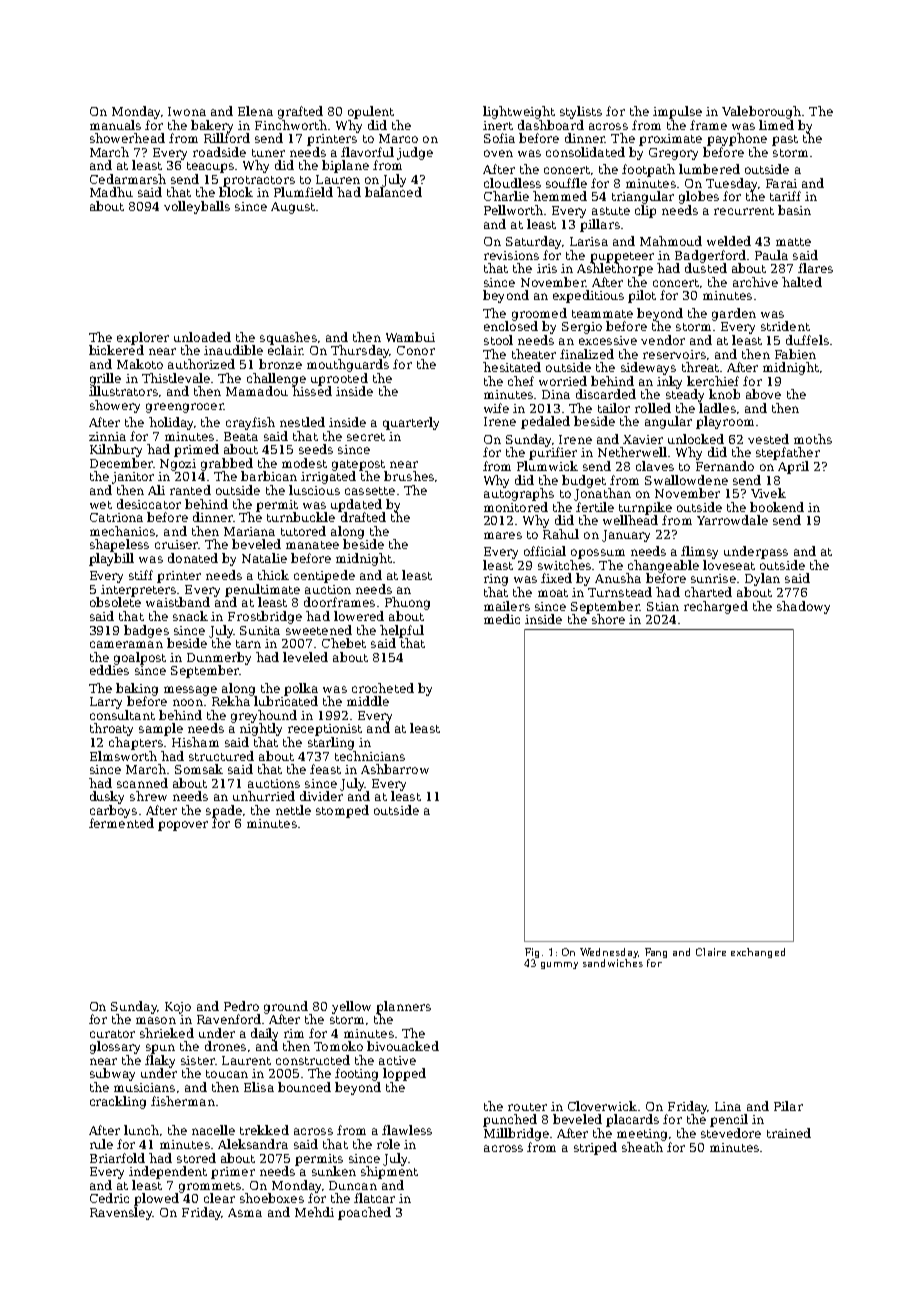 The width and height of the screenshot is (924, 1308). What do you see at coordinates (202, 337) in the screenshot?
I see `unloaded` at bounding box center [202, 337].
